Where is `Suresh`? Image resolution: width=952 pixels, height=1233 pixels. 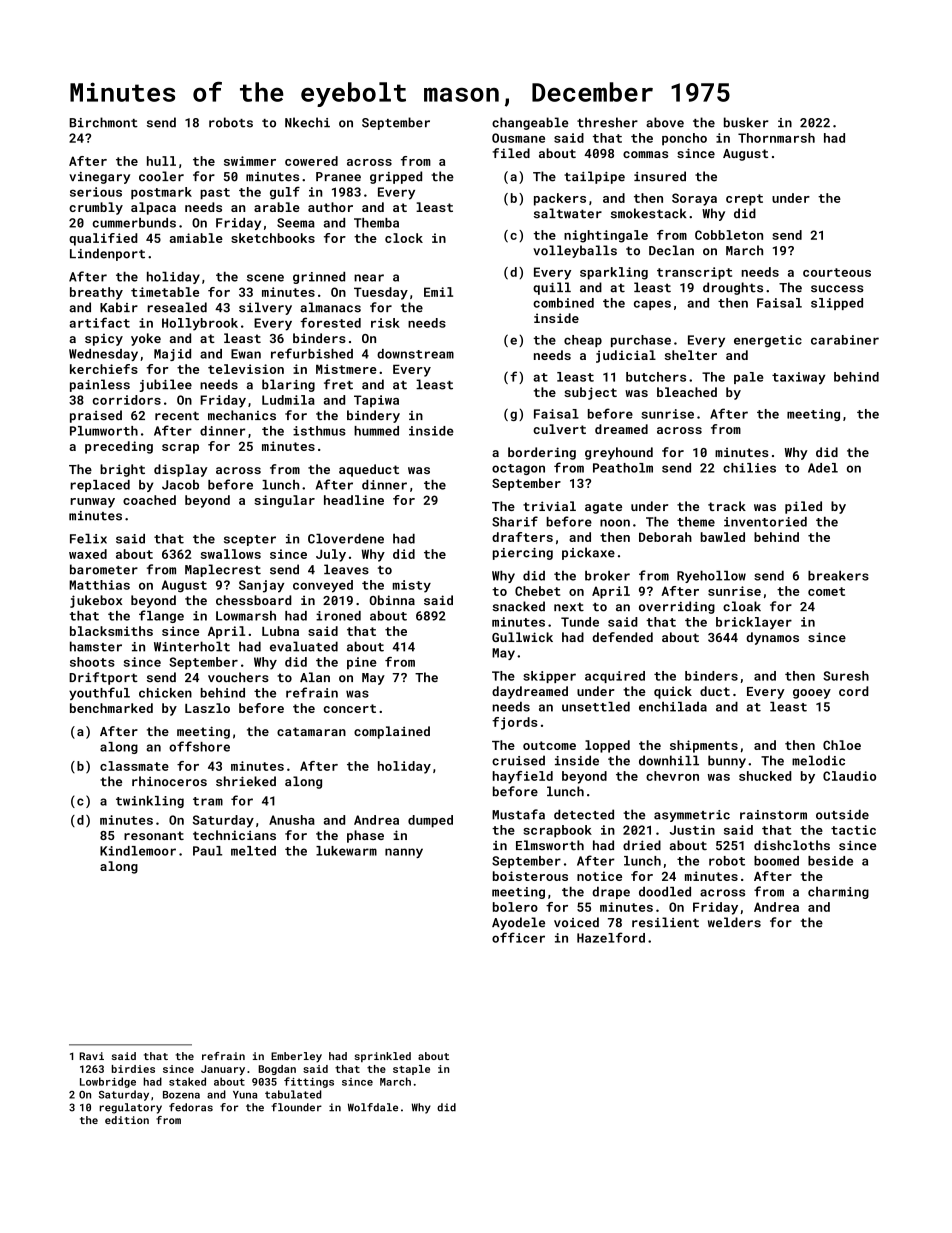
Suresh is located at coordinates (846, 676).
